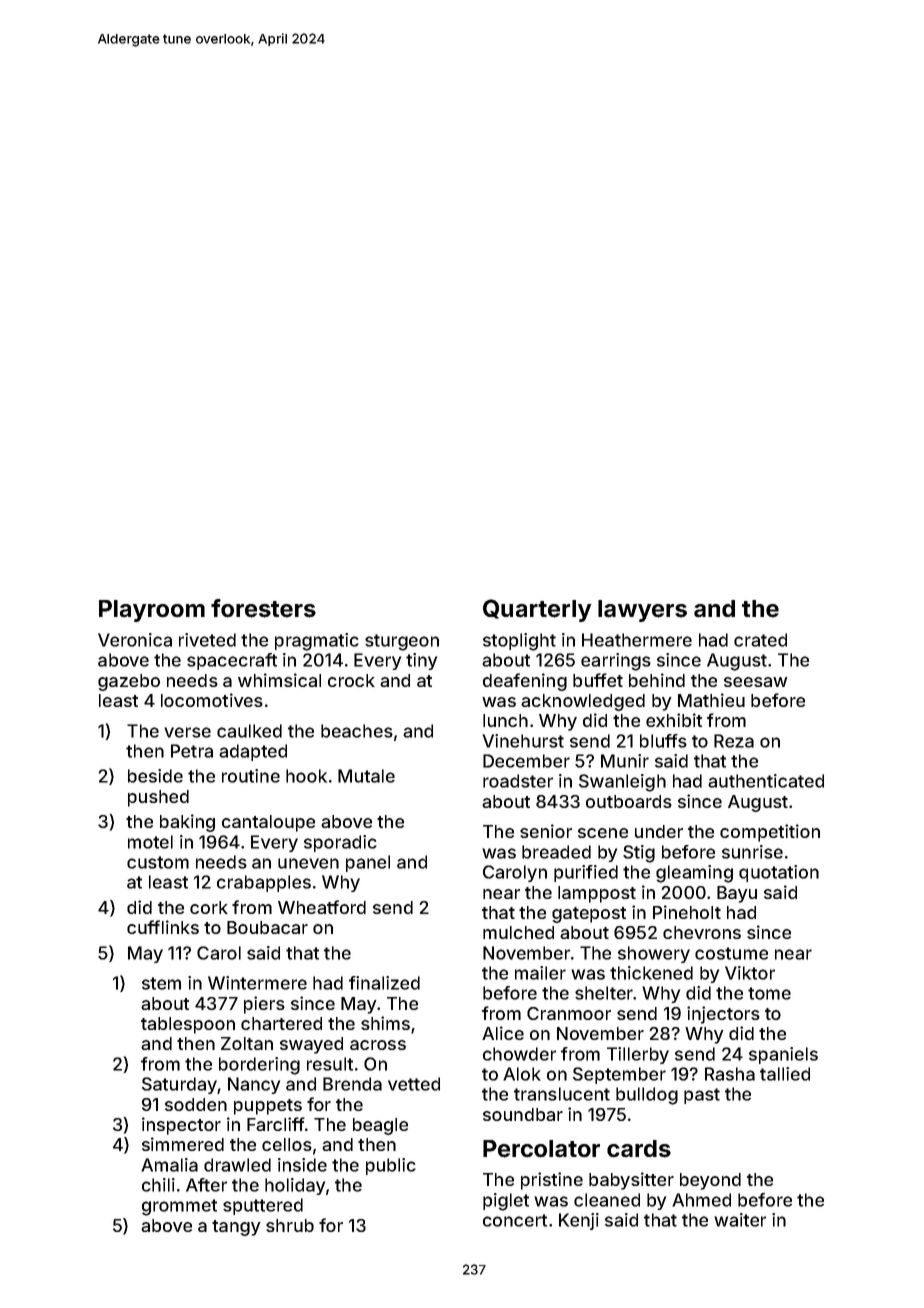 The image size is (924, 1308). Describe the element at coordinates (642, 611) in the image. I see `lawyers` at that location.
